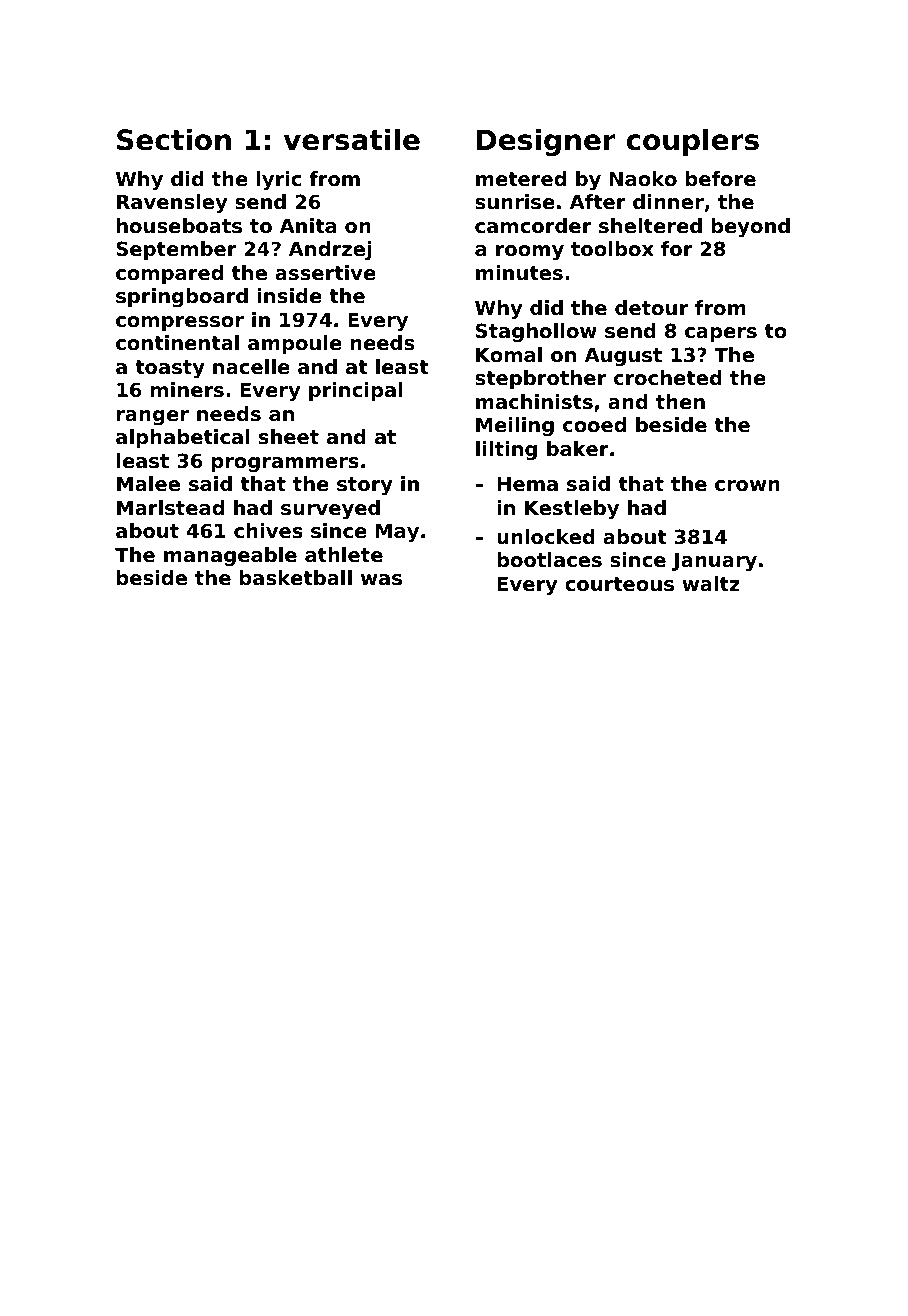 This image has width=908, height=1316. Describe the element at coordinates (182, 297) in the image. I see `springboard` at that location.
